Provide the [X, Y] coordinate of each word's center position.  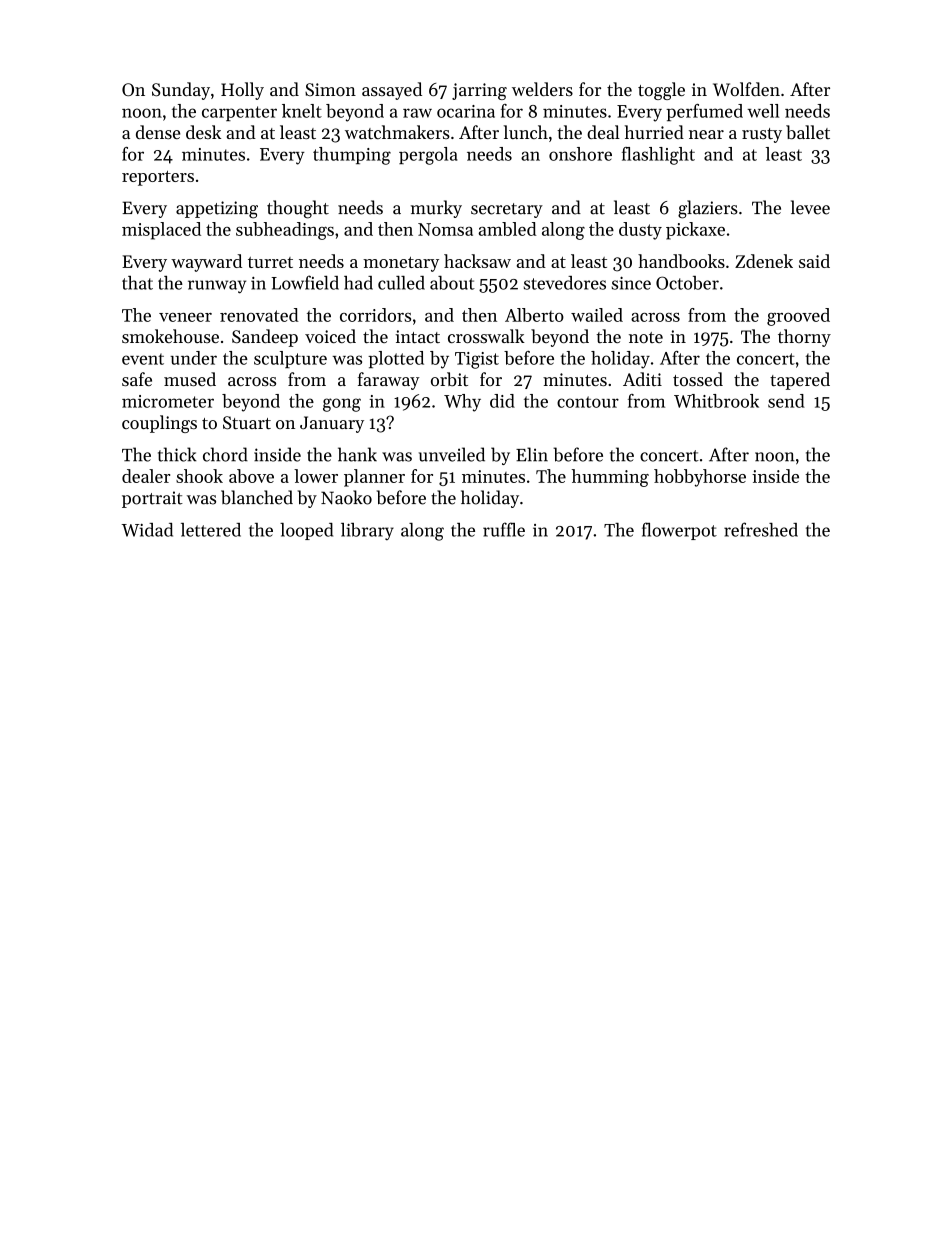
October [687, 283]
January [332, 424]
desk [203, 132]
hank [357, 454]
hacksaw [477, 261]
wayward [206, 263]
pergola [428, 156]
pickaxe [695, 231]
